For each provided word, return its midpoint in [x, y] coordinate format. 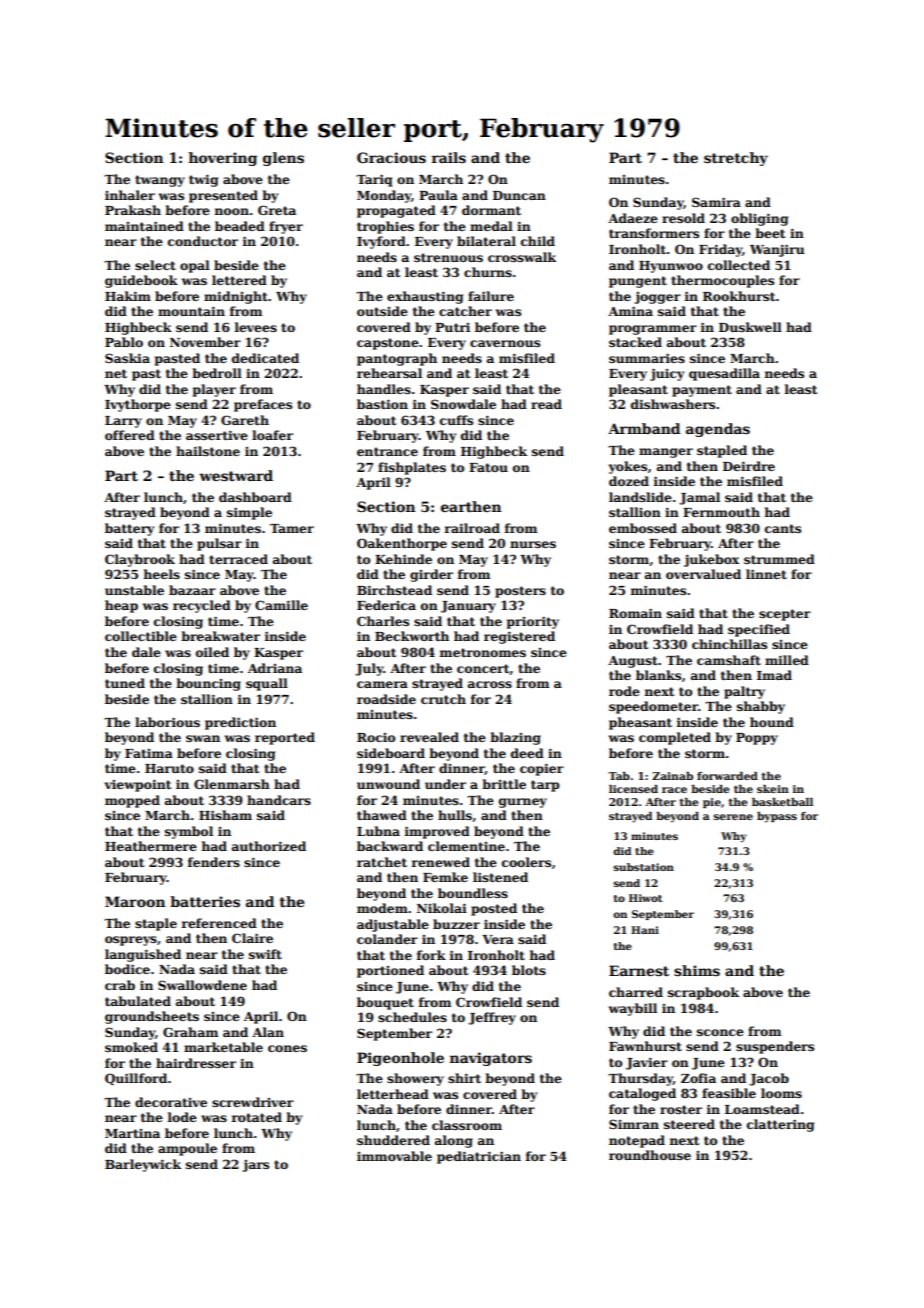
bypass [777, 817]
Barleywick [143, 1165]
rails [449, 157]
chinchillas [729, 644]
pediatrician [479, 1157]
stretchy [736, 159]
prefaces [263, 405]
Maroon [135, 901]
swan [203, 738]
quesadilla [724, 374]
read [546, 404]
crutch [443, 699]
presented [223, 196]
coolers [526, 862]
